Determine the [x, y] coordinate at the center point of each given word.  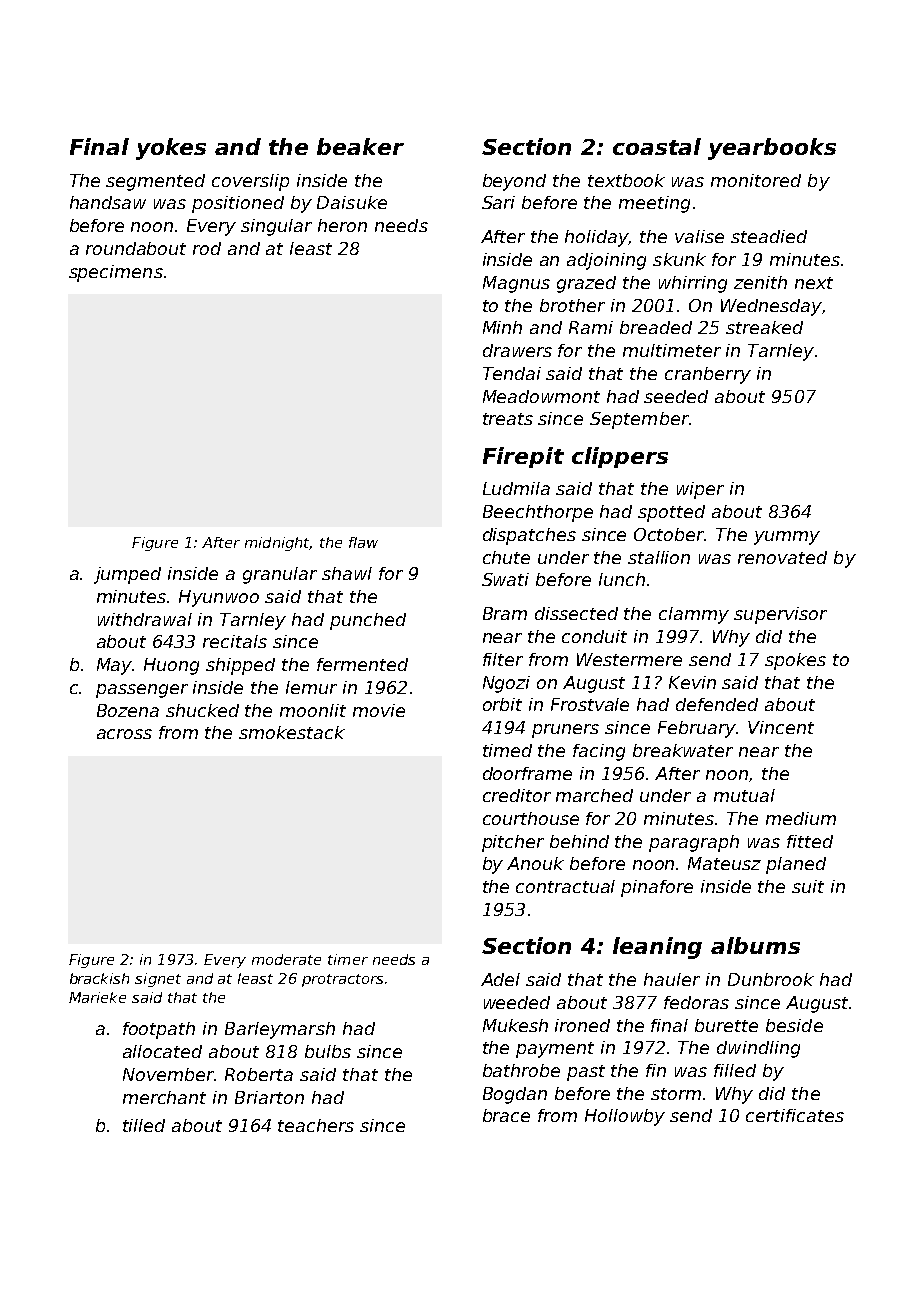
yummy [787, 538]
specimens [116, 273]
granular [280, 575]
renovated [782, 557]
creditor [517, 795]
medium [801, 818]
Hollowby [625, 1117]
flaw [363, 542]
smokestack [292, 732]
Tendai [512, 373]
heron [342, 225]
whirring [693, 284]
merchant [164, 1097]
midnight [277, 544]
